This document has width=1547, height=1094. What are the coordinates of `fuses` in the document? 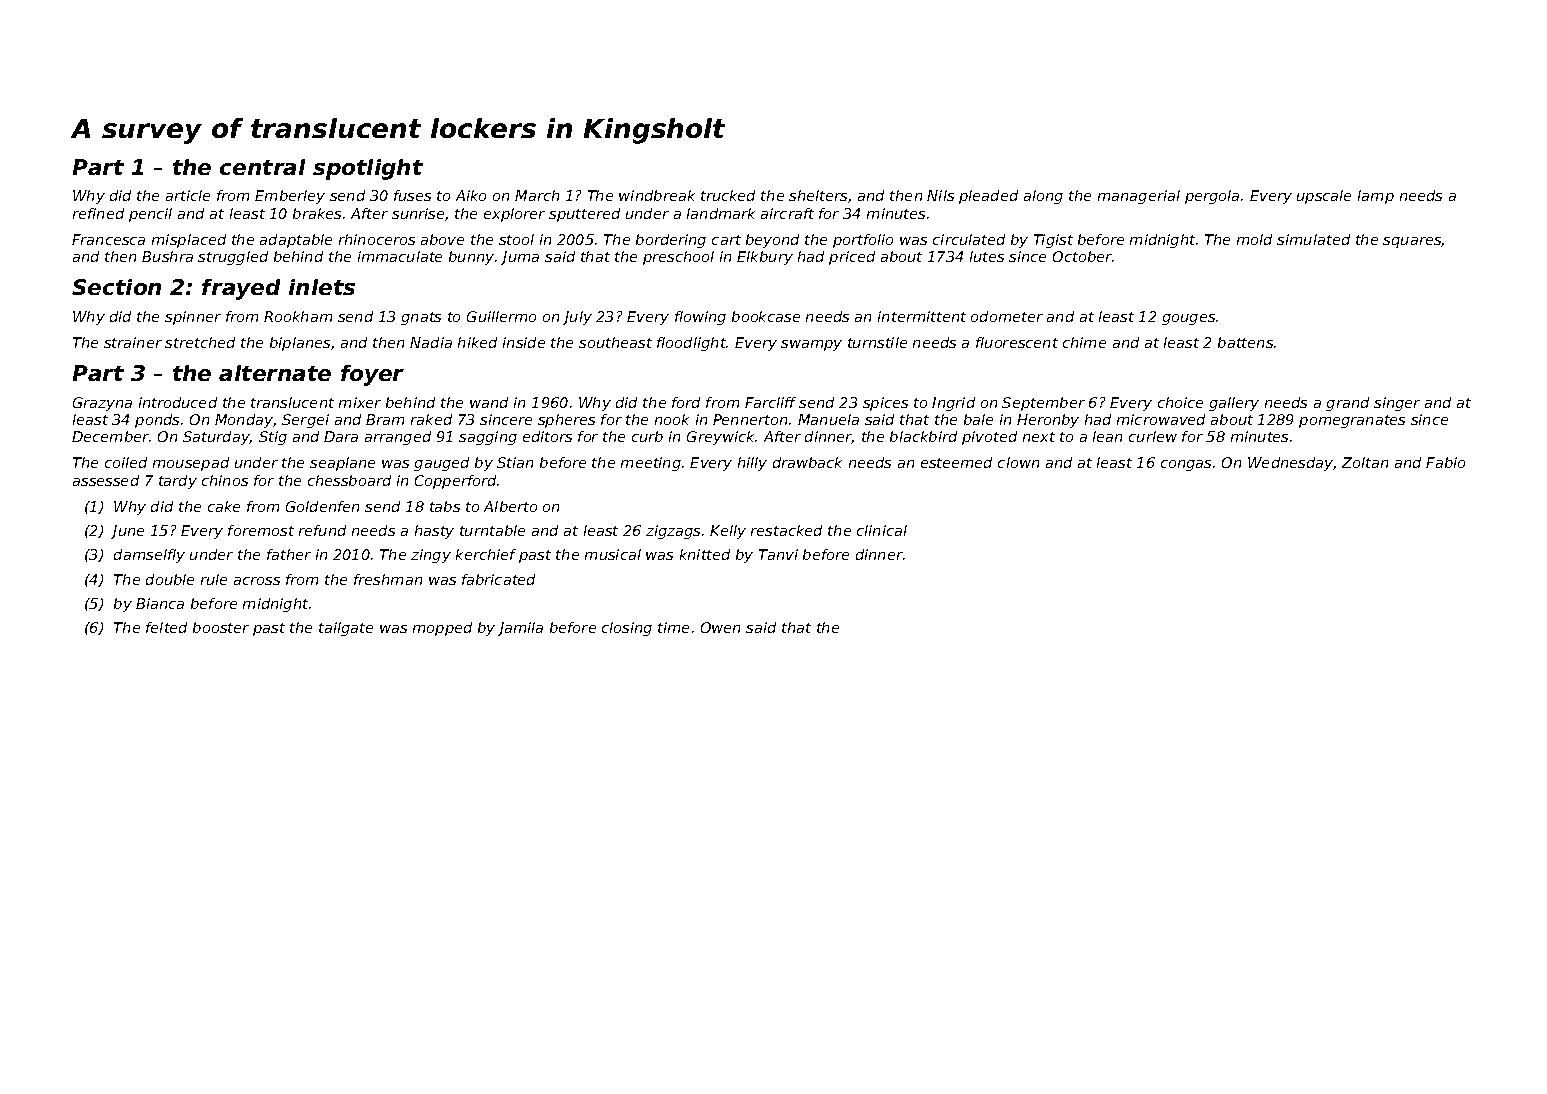 It's located at (412, 195).
